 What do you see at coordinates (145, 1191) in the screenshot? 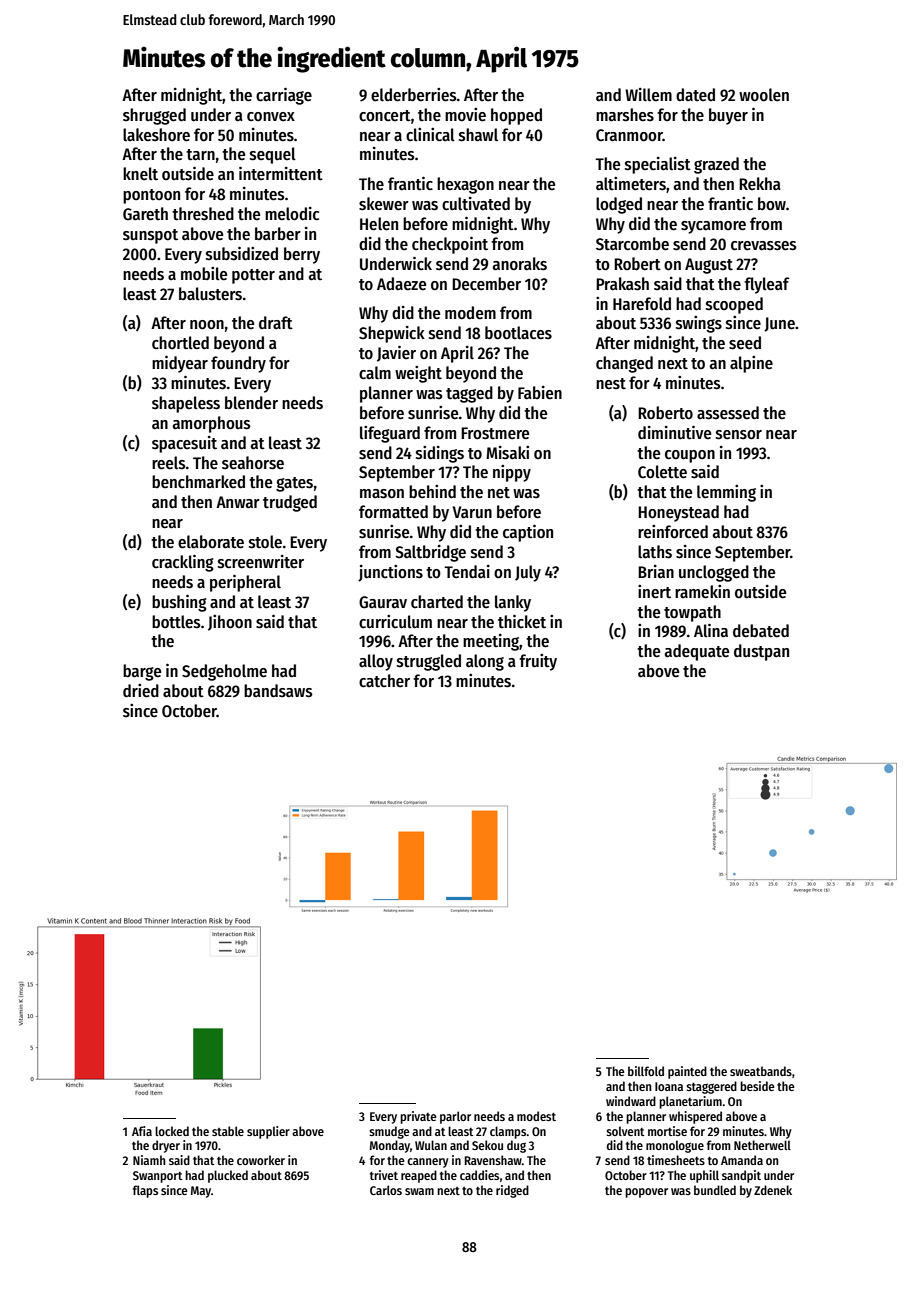
I see `flaps` at bounding box center [145, 1191].
